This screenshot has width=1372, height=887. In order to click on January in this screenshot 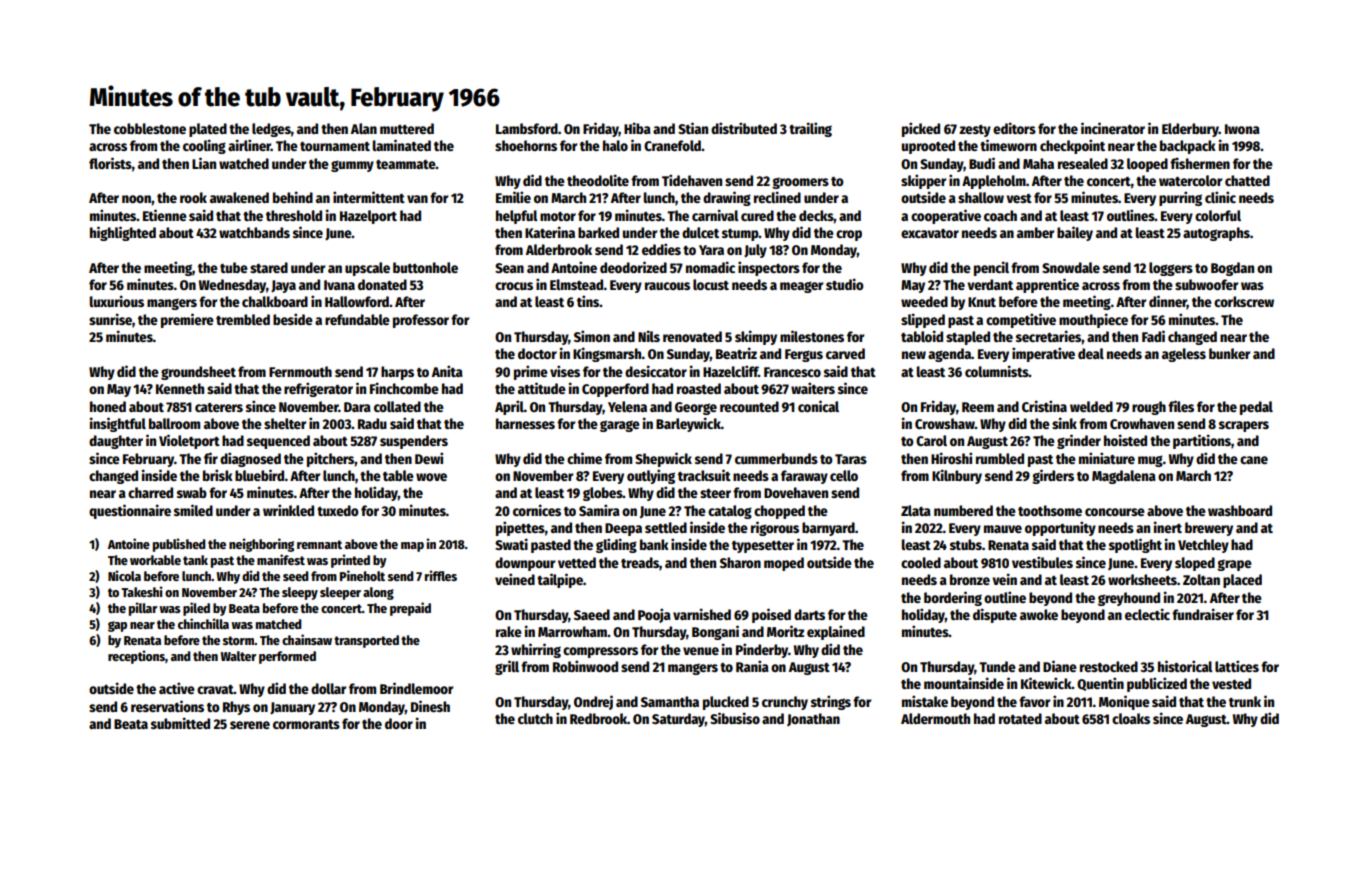, I will do `click(292, 708)`.
